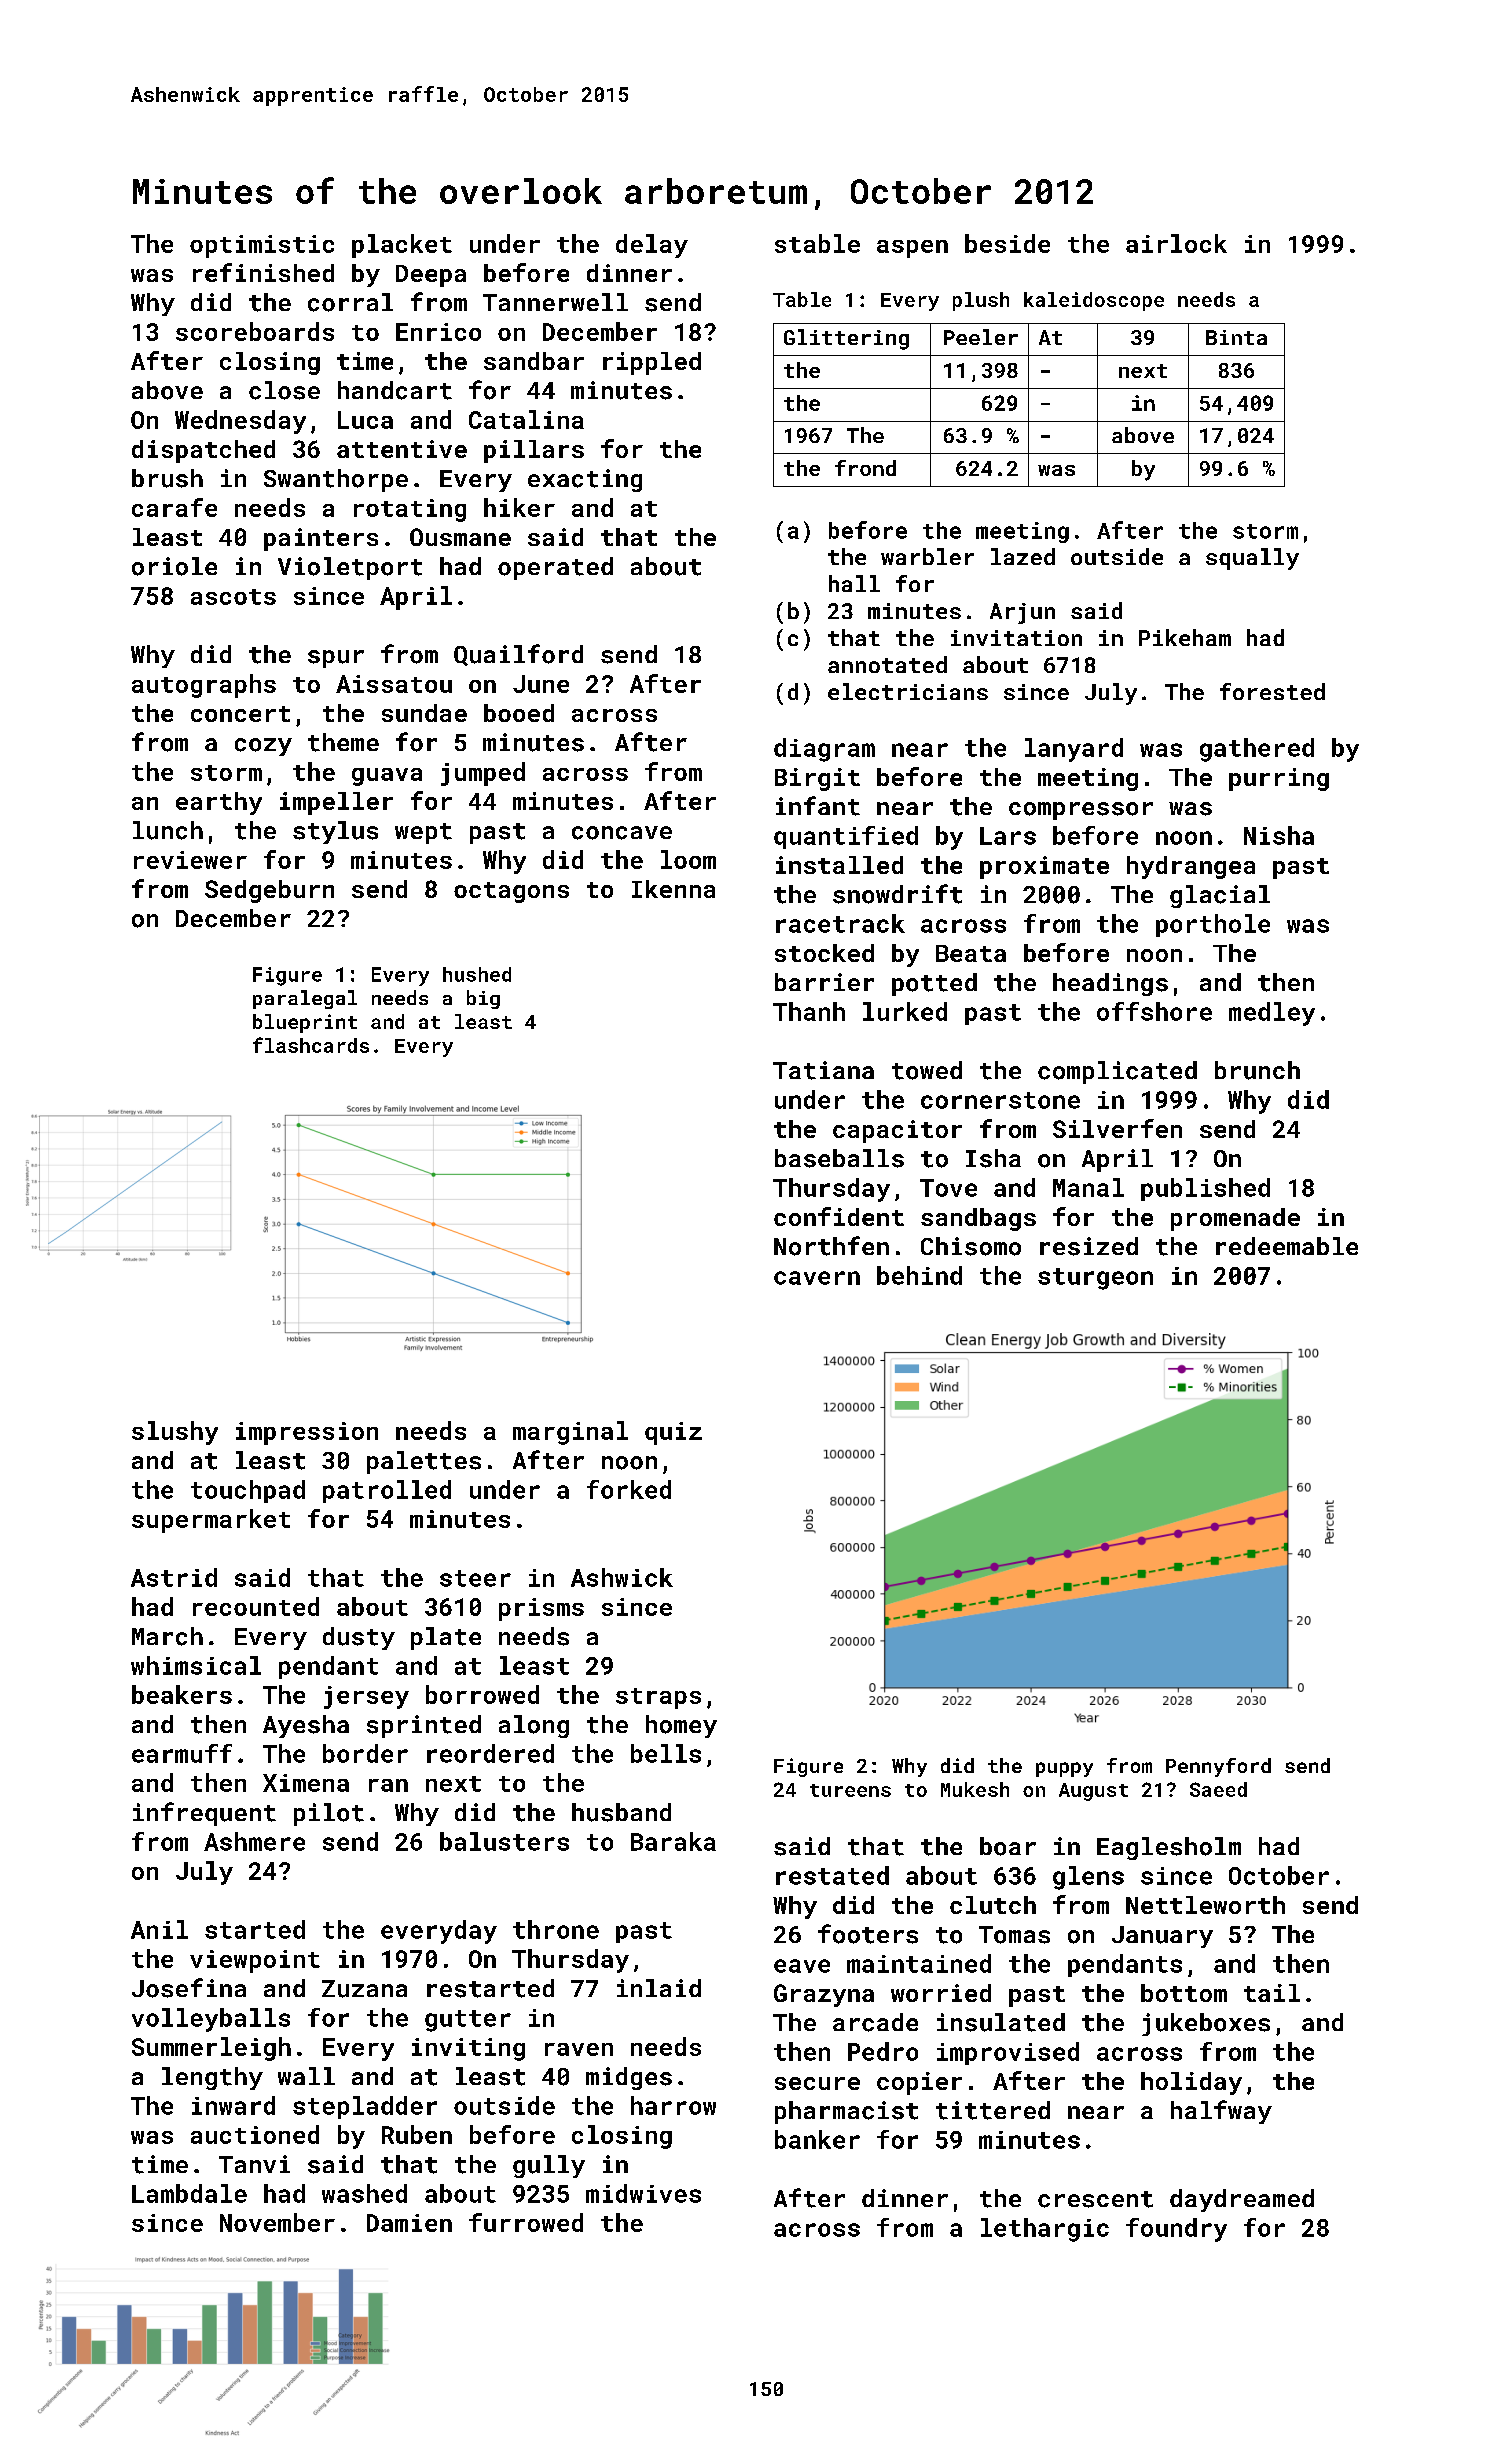 Image resolution: width=1496 pixels, height=2464 pixels. Describe the element at coordinates (159, 1929) in the document. I see `Anil` at that location.
